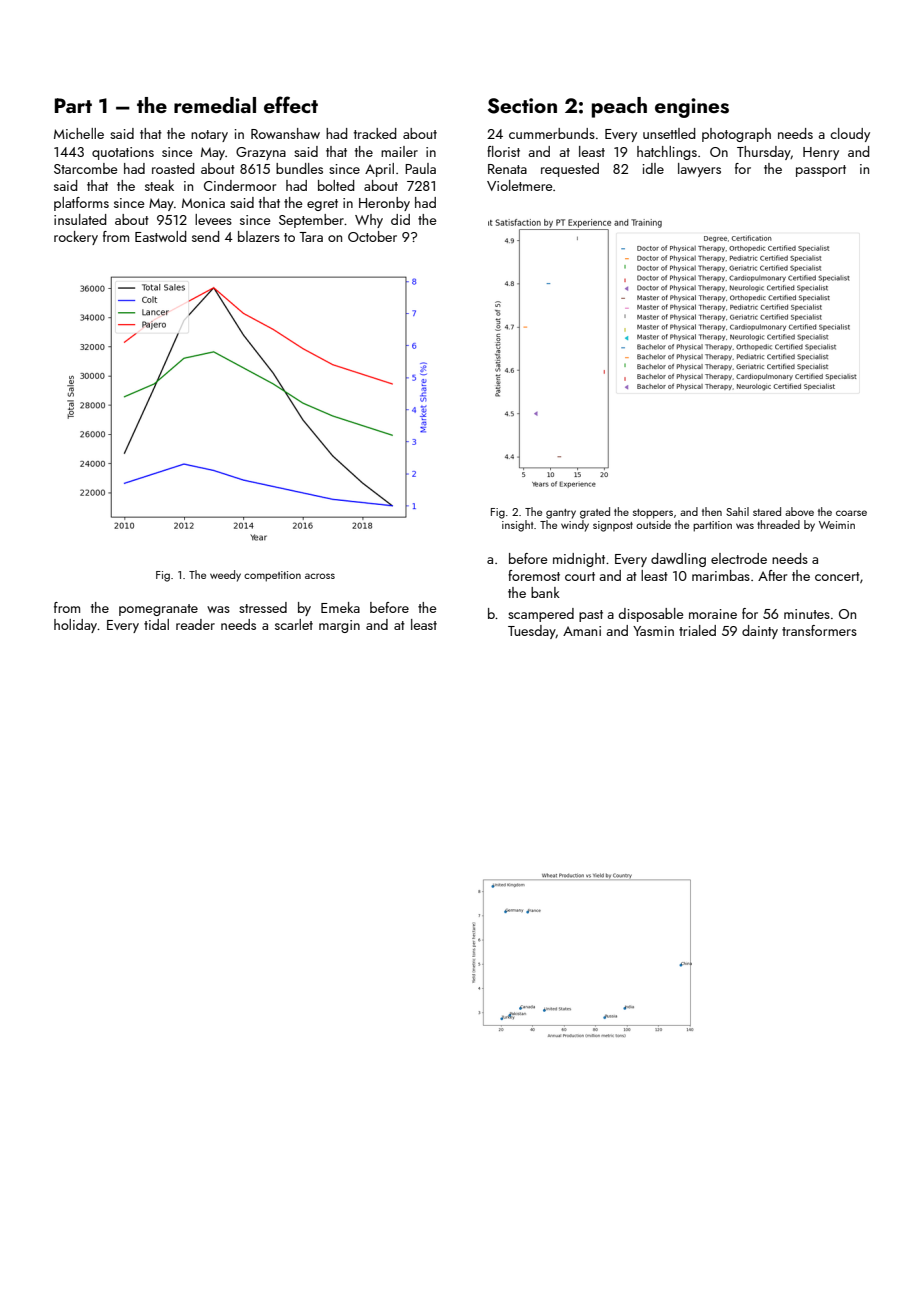 The width and height of the image is (924, 1311). Describe the element at coordinates (161, 236) in the image. I see `Eastwold` at that location.
